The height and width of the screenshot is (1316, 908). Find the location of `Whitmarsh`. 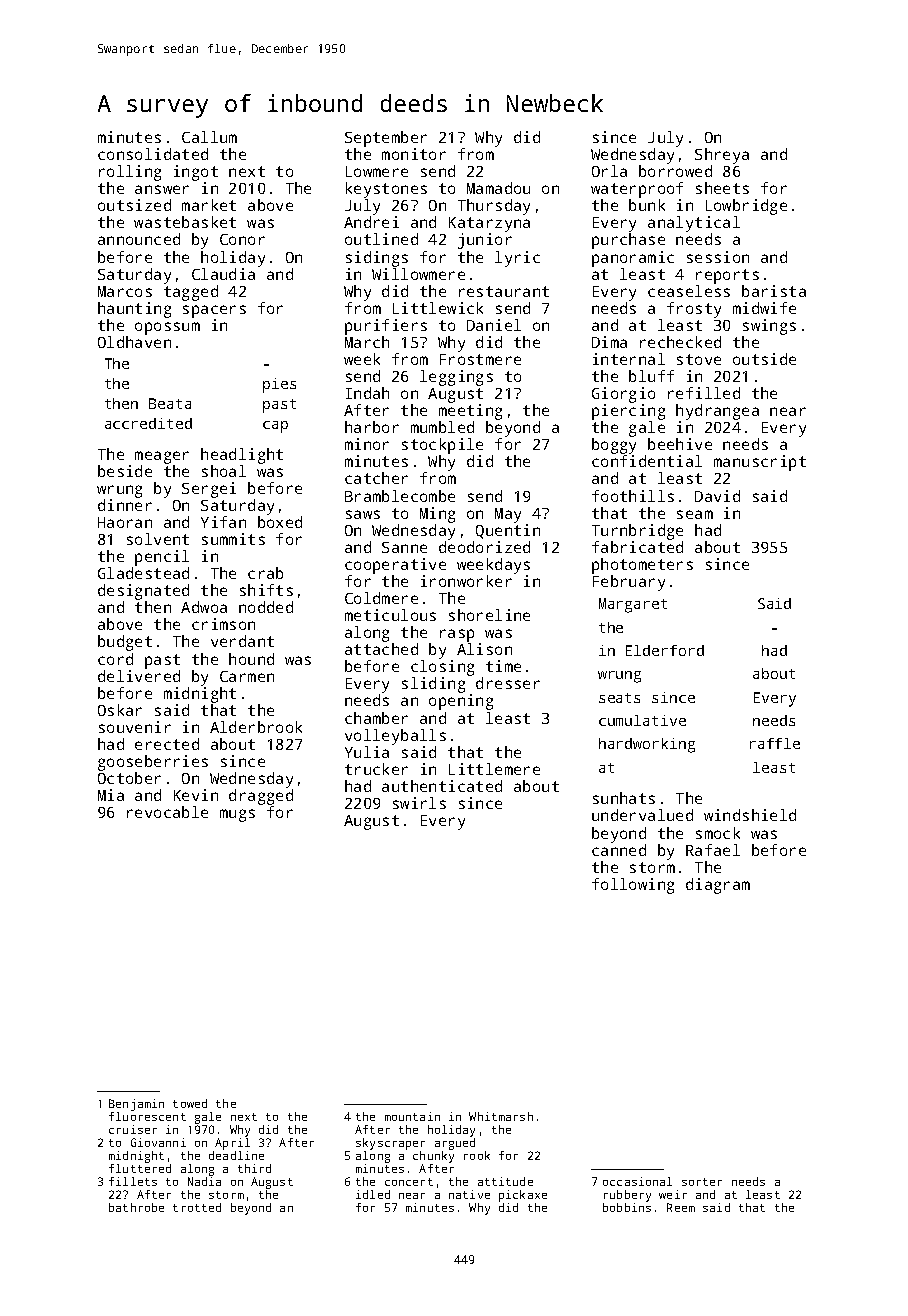

Whitmarsh is located at coordinates (501, 1116).
